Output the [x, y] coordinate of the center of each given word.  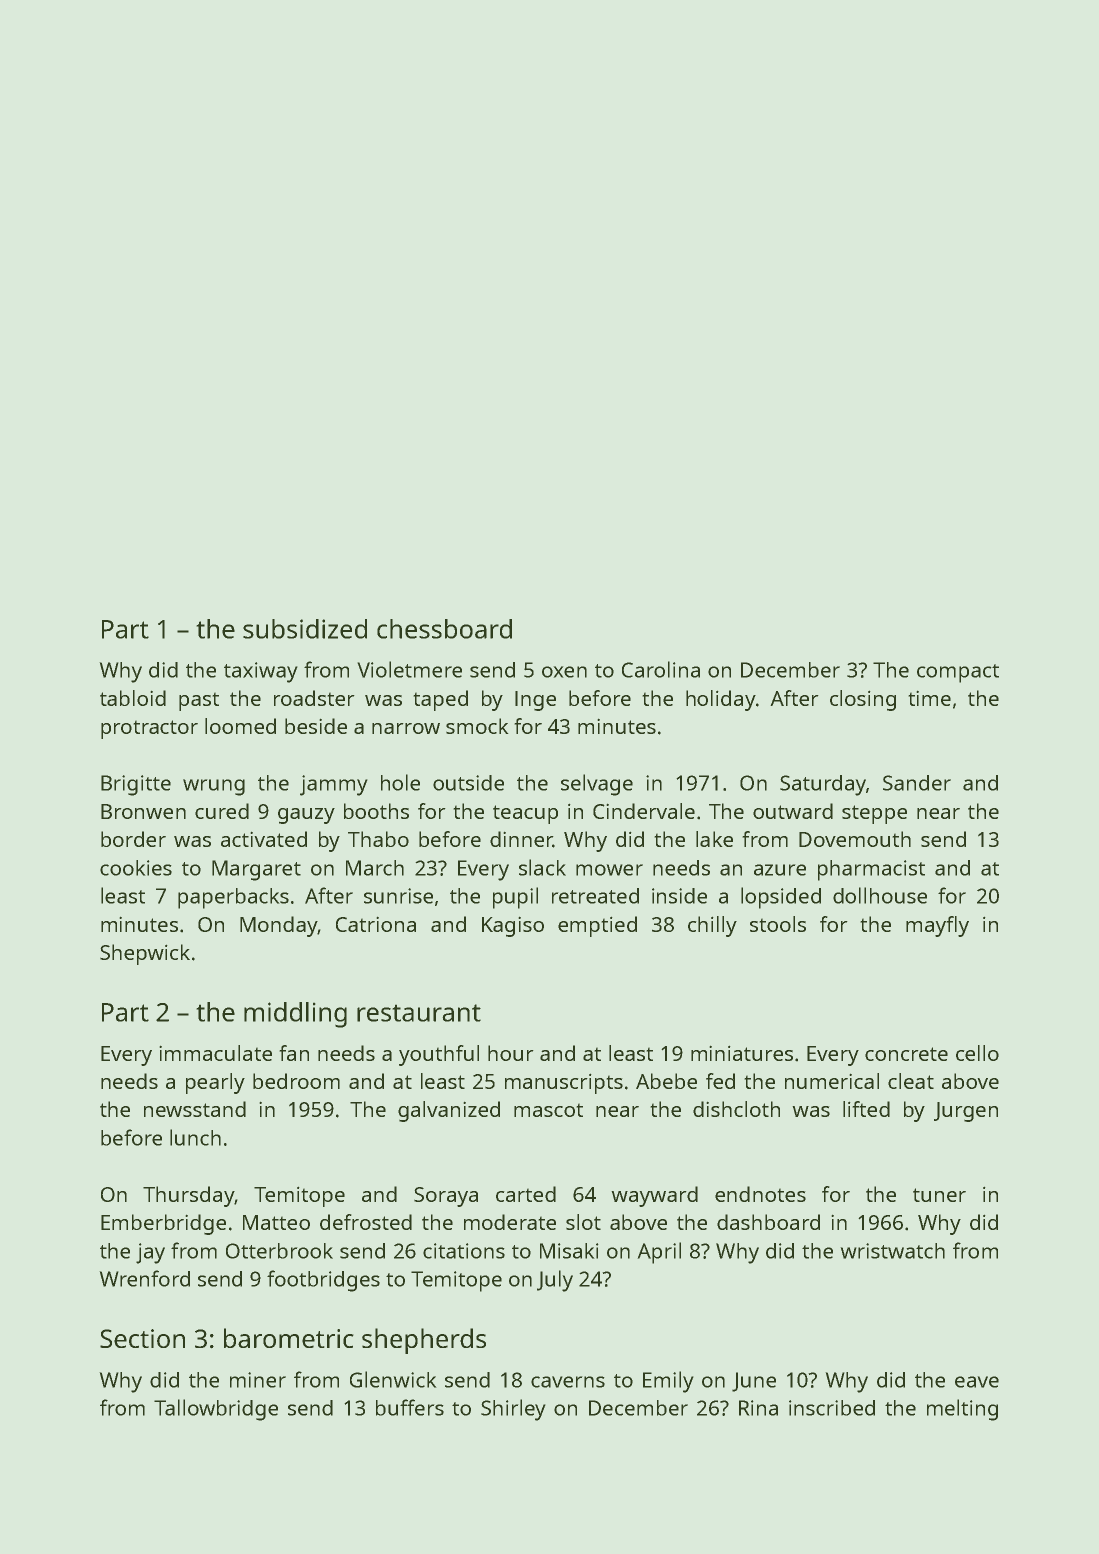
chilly [712, 926]
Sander [917, 783]
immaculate [215, 1053]
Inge [535, 701]
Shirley [513, 1410]
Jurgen [966, 1112]
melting [962, 1410]
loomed [240, 726]
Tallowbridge [216, 1410]
